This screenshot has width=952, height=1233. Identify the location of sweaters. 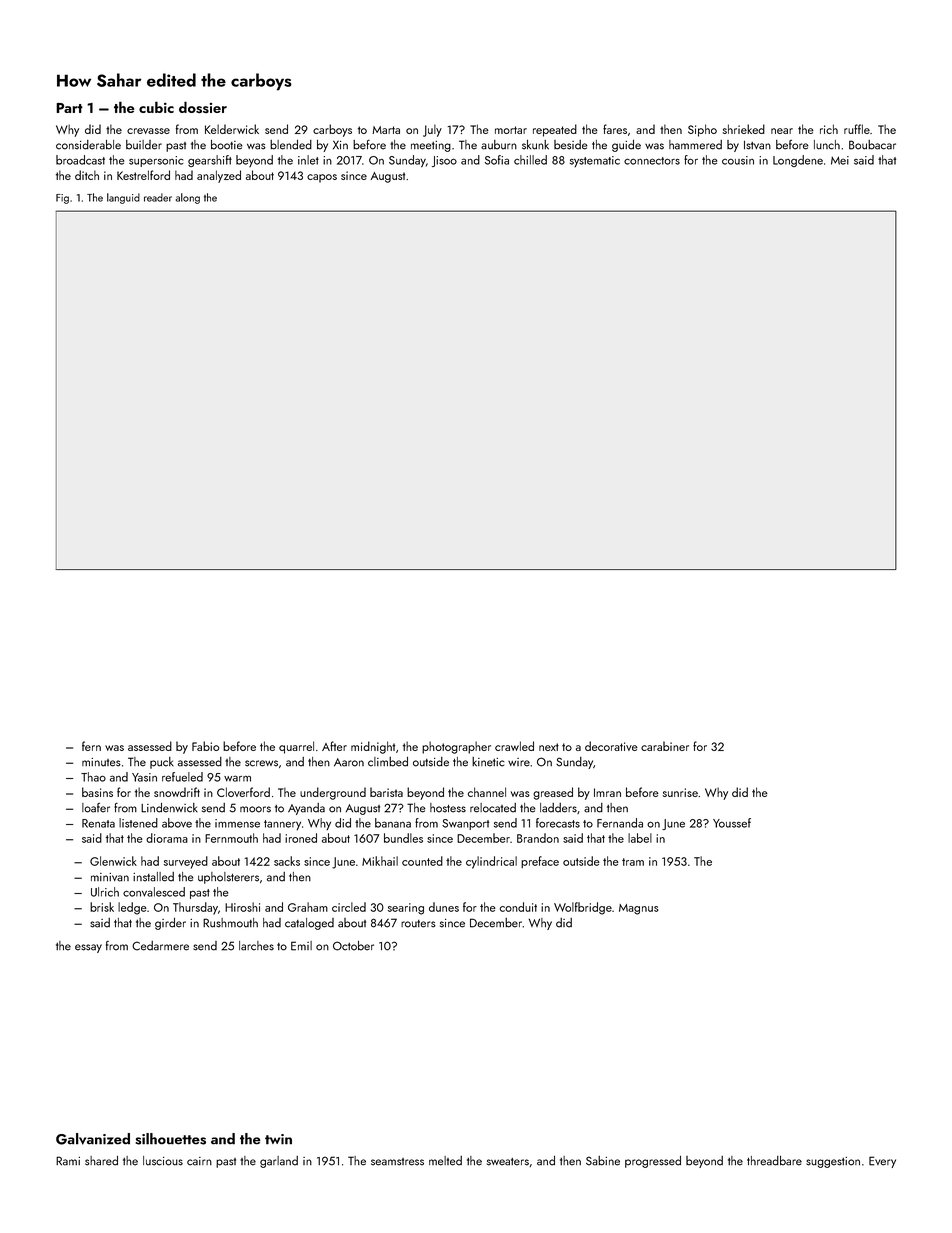
(508, 1162).
